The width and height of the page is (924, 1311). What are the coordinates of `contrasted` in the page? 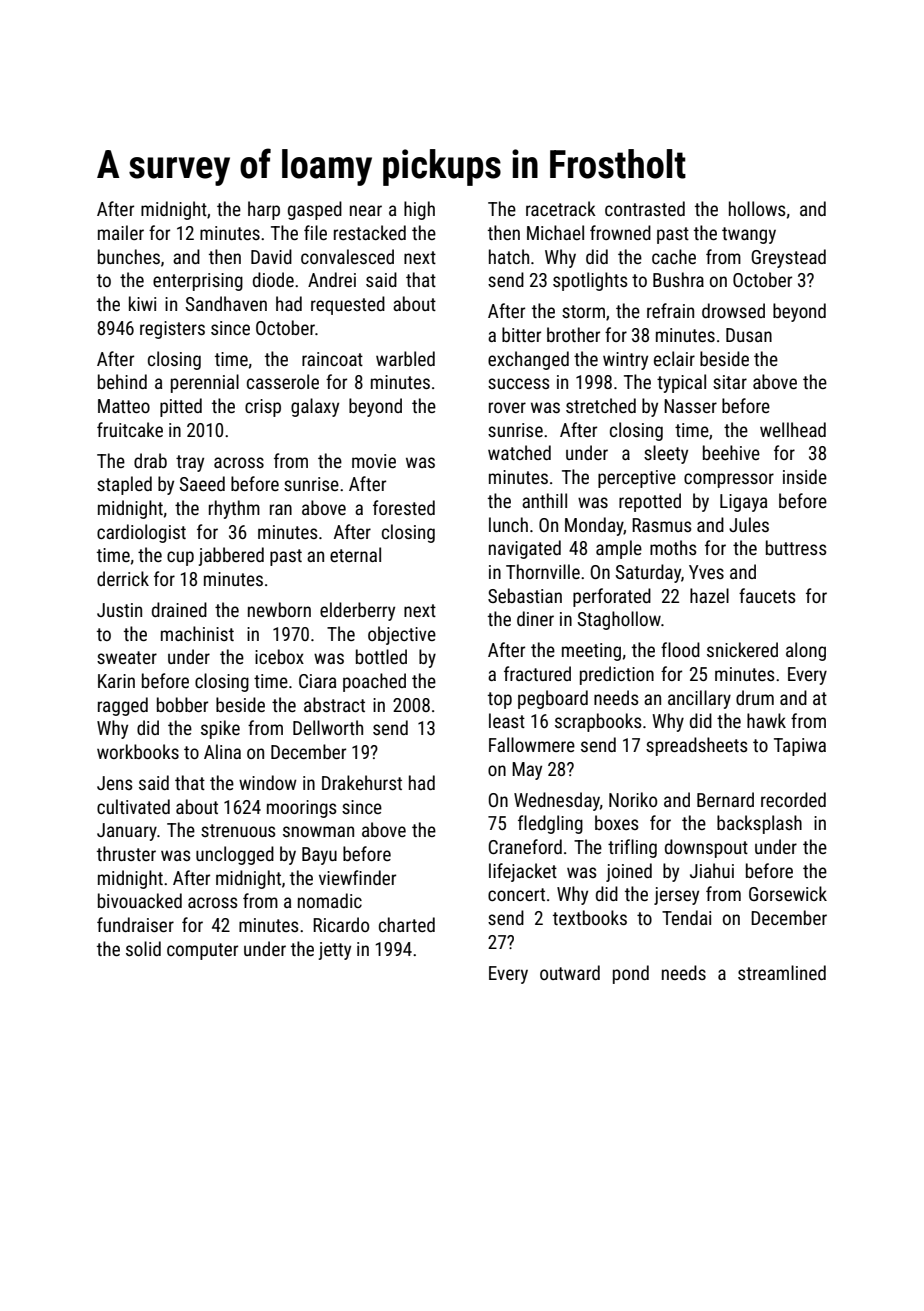 It's located at (645, 208).
